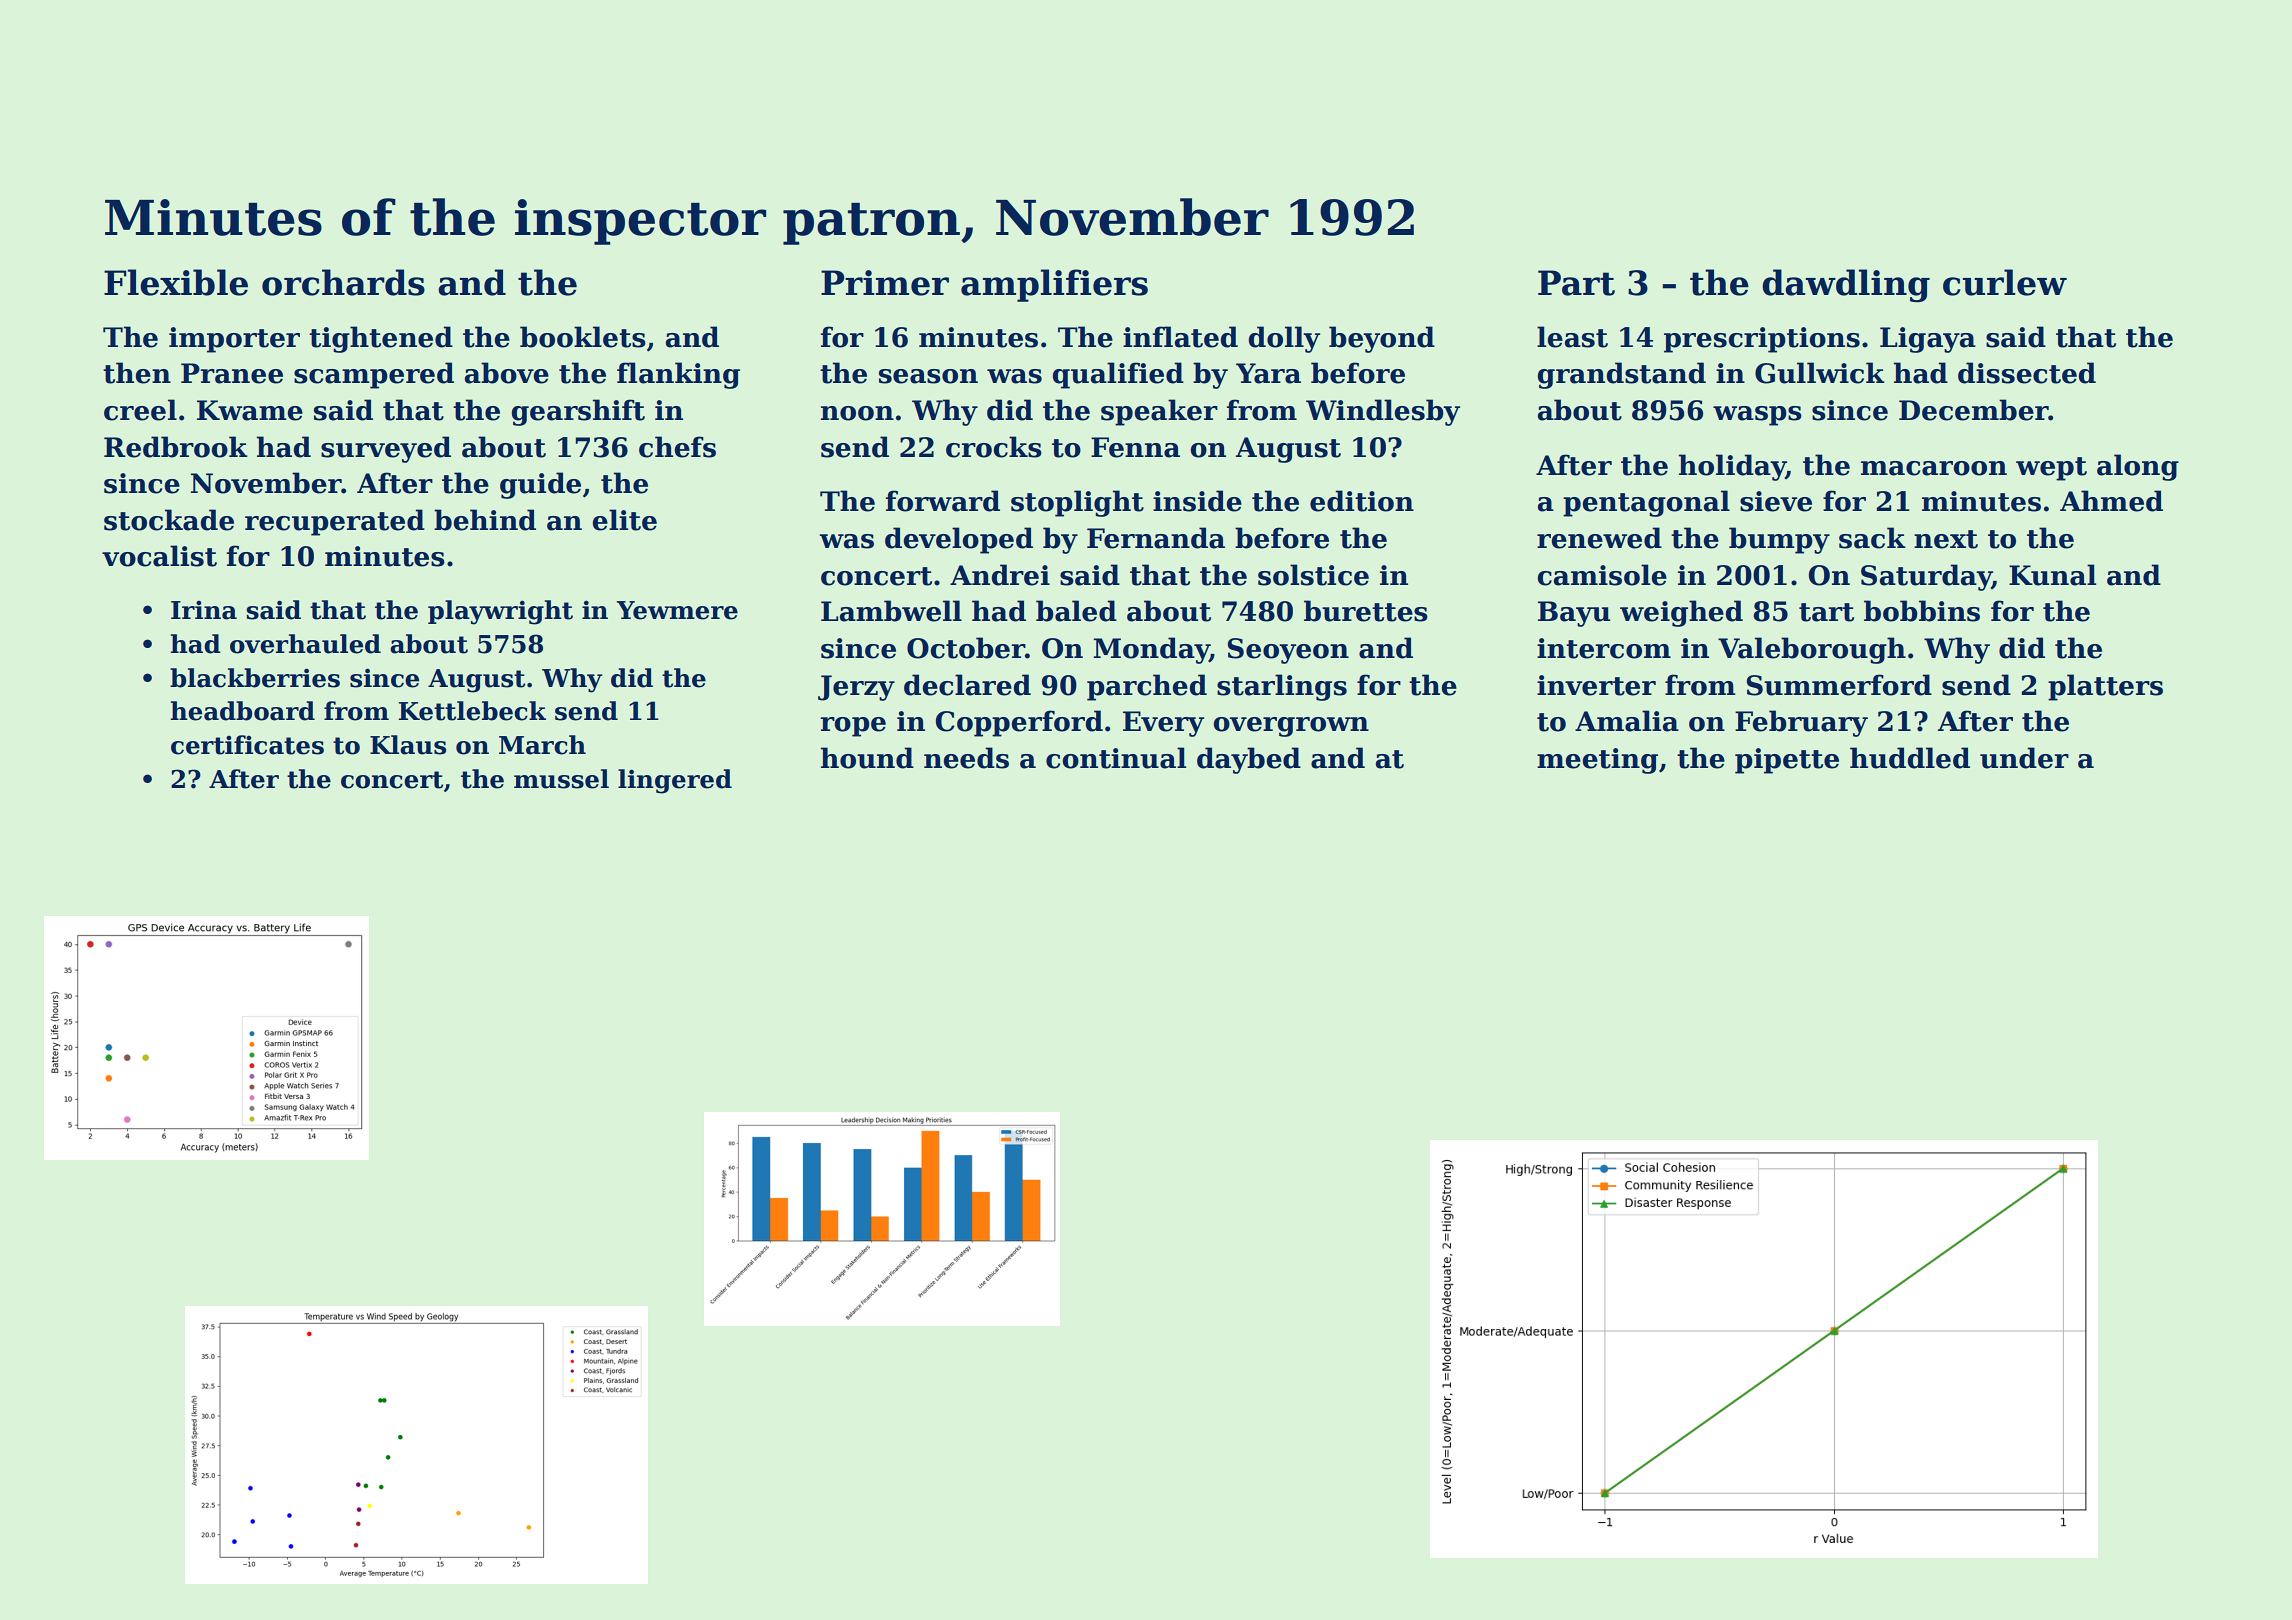 The width and height of the image is (2292, 1620). I want to click on beyond, so click(1382, 339).
